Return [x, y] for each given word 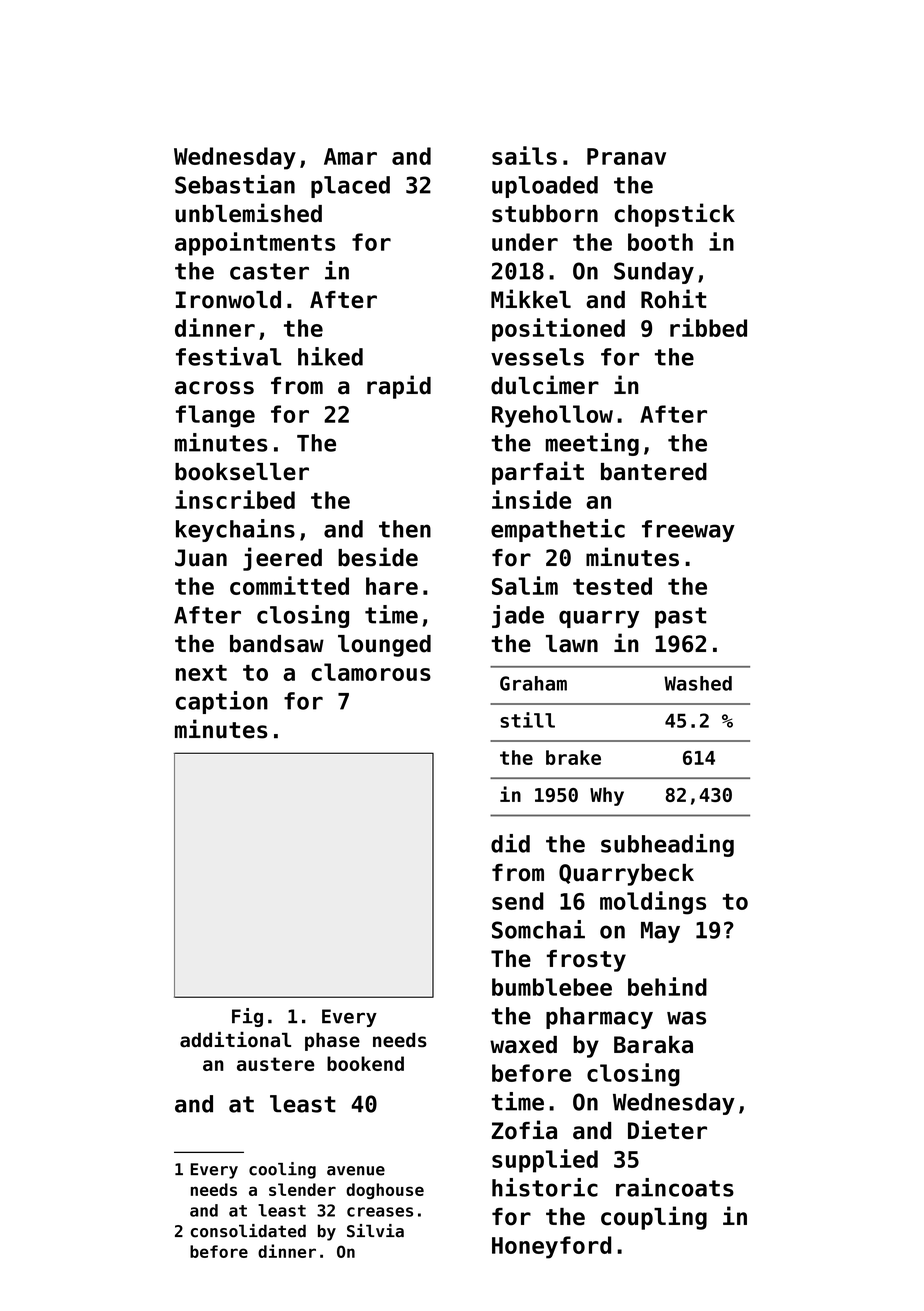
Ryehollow [552, 416]
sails [524, 155]
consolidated [248, 1231]
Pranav [626, 156]
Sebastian [235, 184]
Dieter [667, 1130]
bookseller [242, 472]
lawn [572, 644]
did [510, 843]
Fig [247, 1017]
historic [545, 1187]
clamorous [371, 672]
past [681, 617]
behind [667, 986]
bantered [654, 472]
